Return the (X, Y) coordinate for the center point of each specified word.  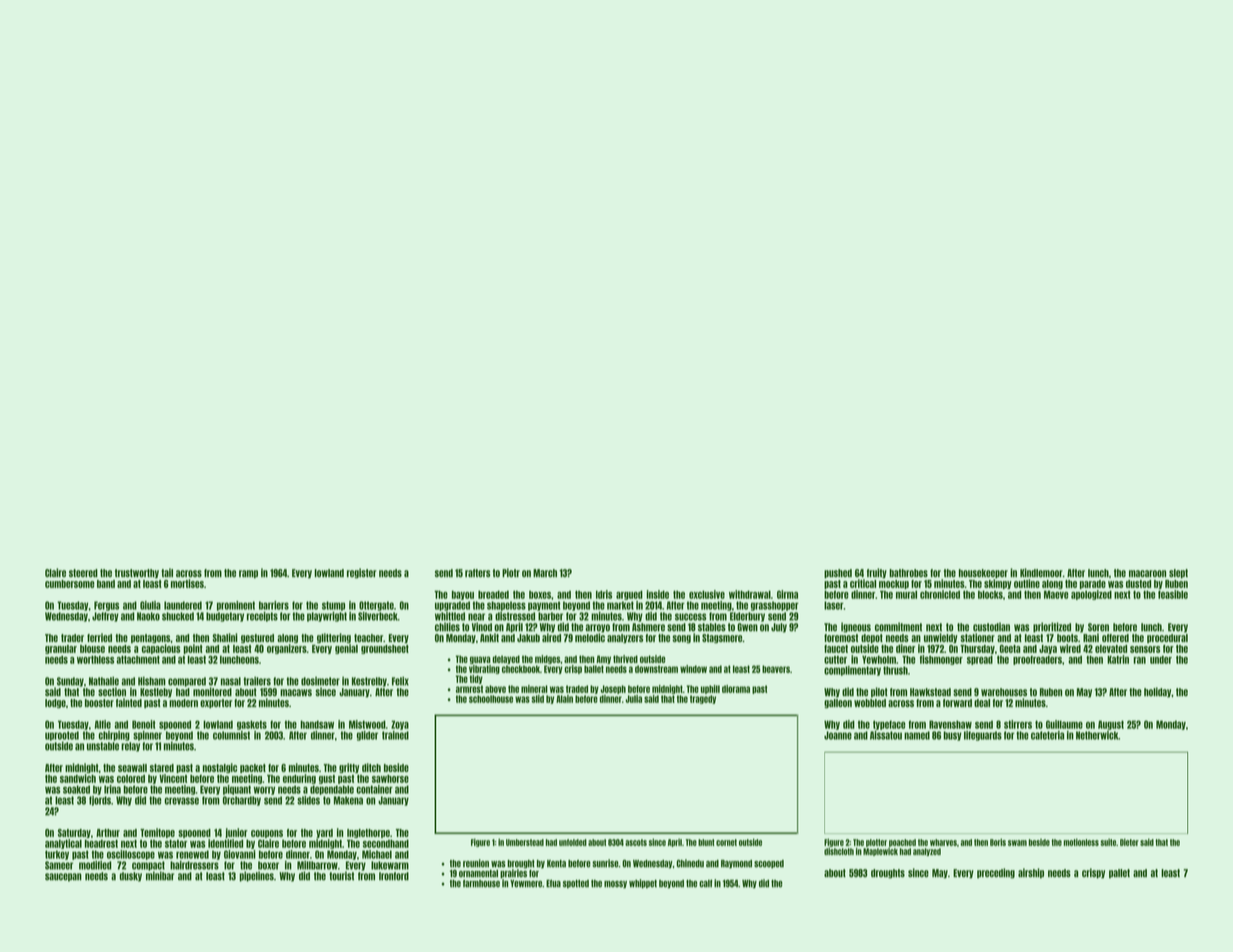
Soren (1098, 627)
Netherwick (1097, 735)
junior (236, 833)
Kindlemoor (1041, 572)
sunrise (605, 863)
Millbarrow (317, 865)
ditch (371, 767)
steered (83, 573)
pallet (1119, 874)
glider (367, 736)
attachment (138, 659)
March (545, 573)
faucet (836, 649)
